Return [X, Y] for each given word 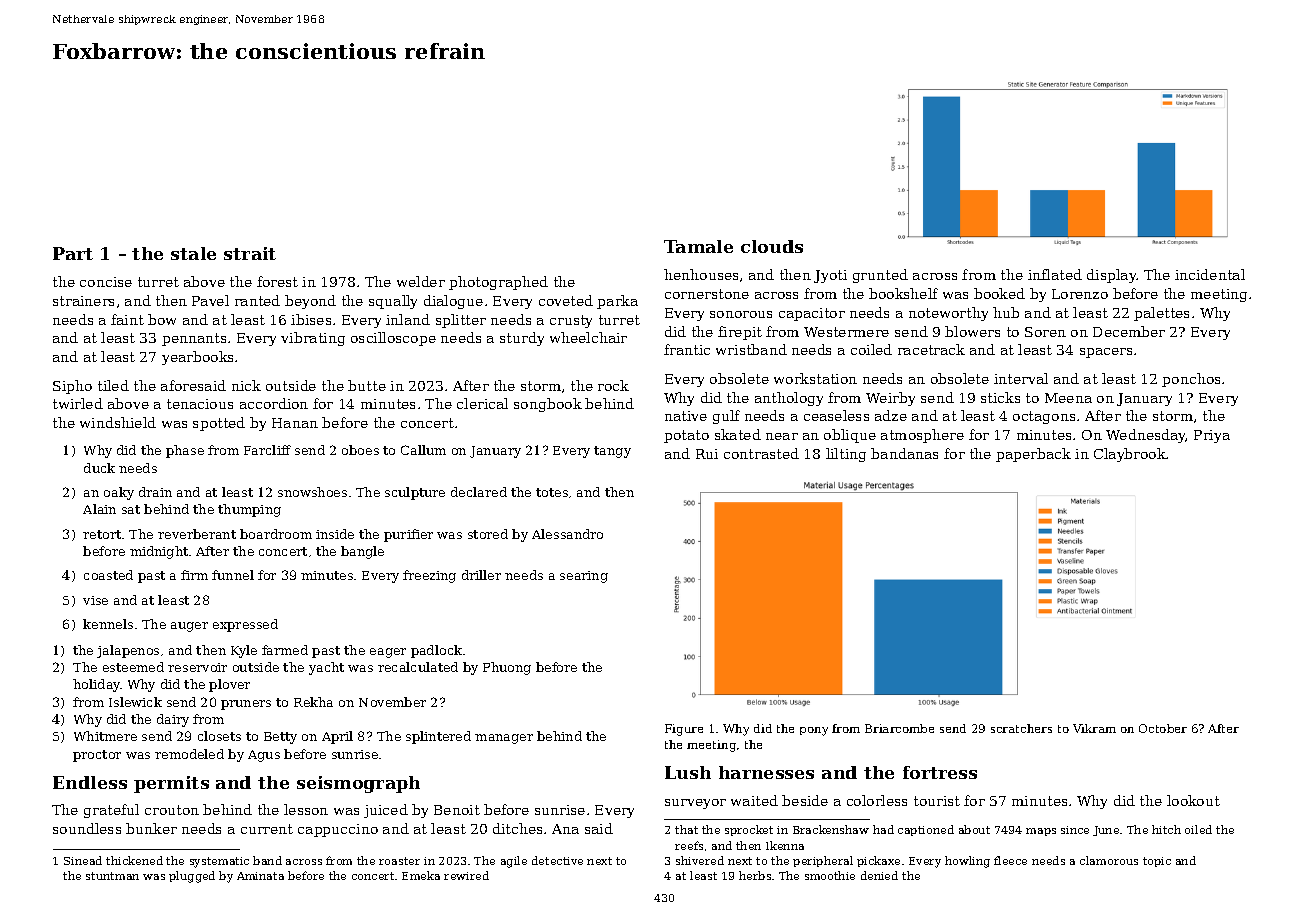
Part [73, 253]
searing [584, 577]
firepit [740, 333]
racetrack [931, 349]
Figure [684, 730]
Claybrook [1130, 455]
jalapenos [128, 651]
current [267, 829]
